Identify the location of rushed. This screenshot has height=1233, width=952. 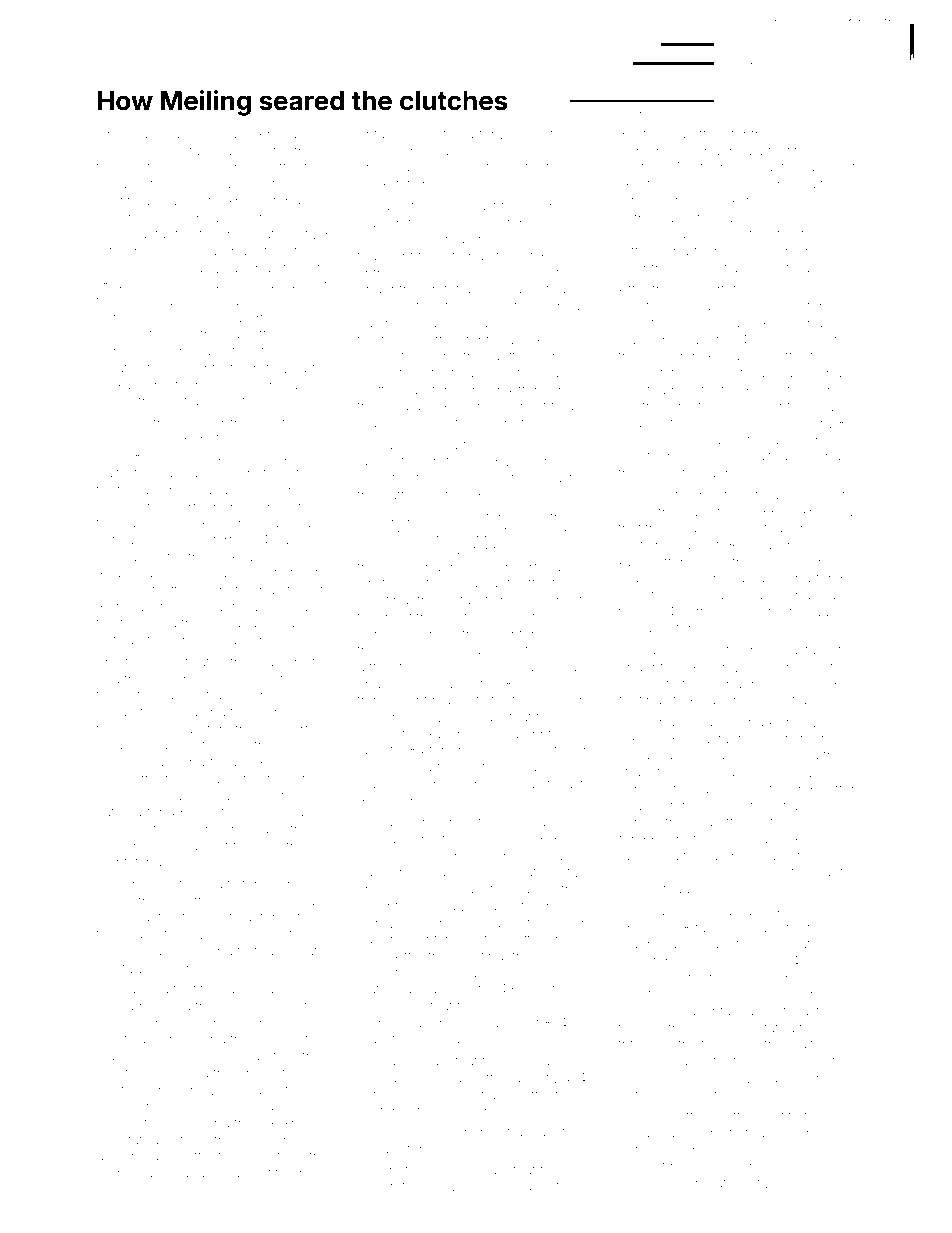
(807, 251).
